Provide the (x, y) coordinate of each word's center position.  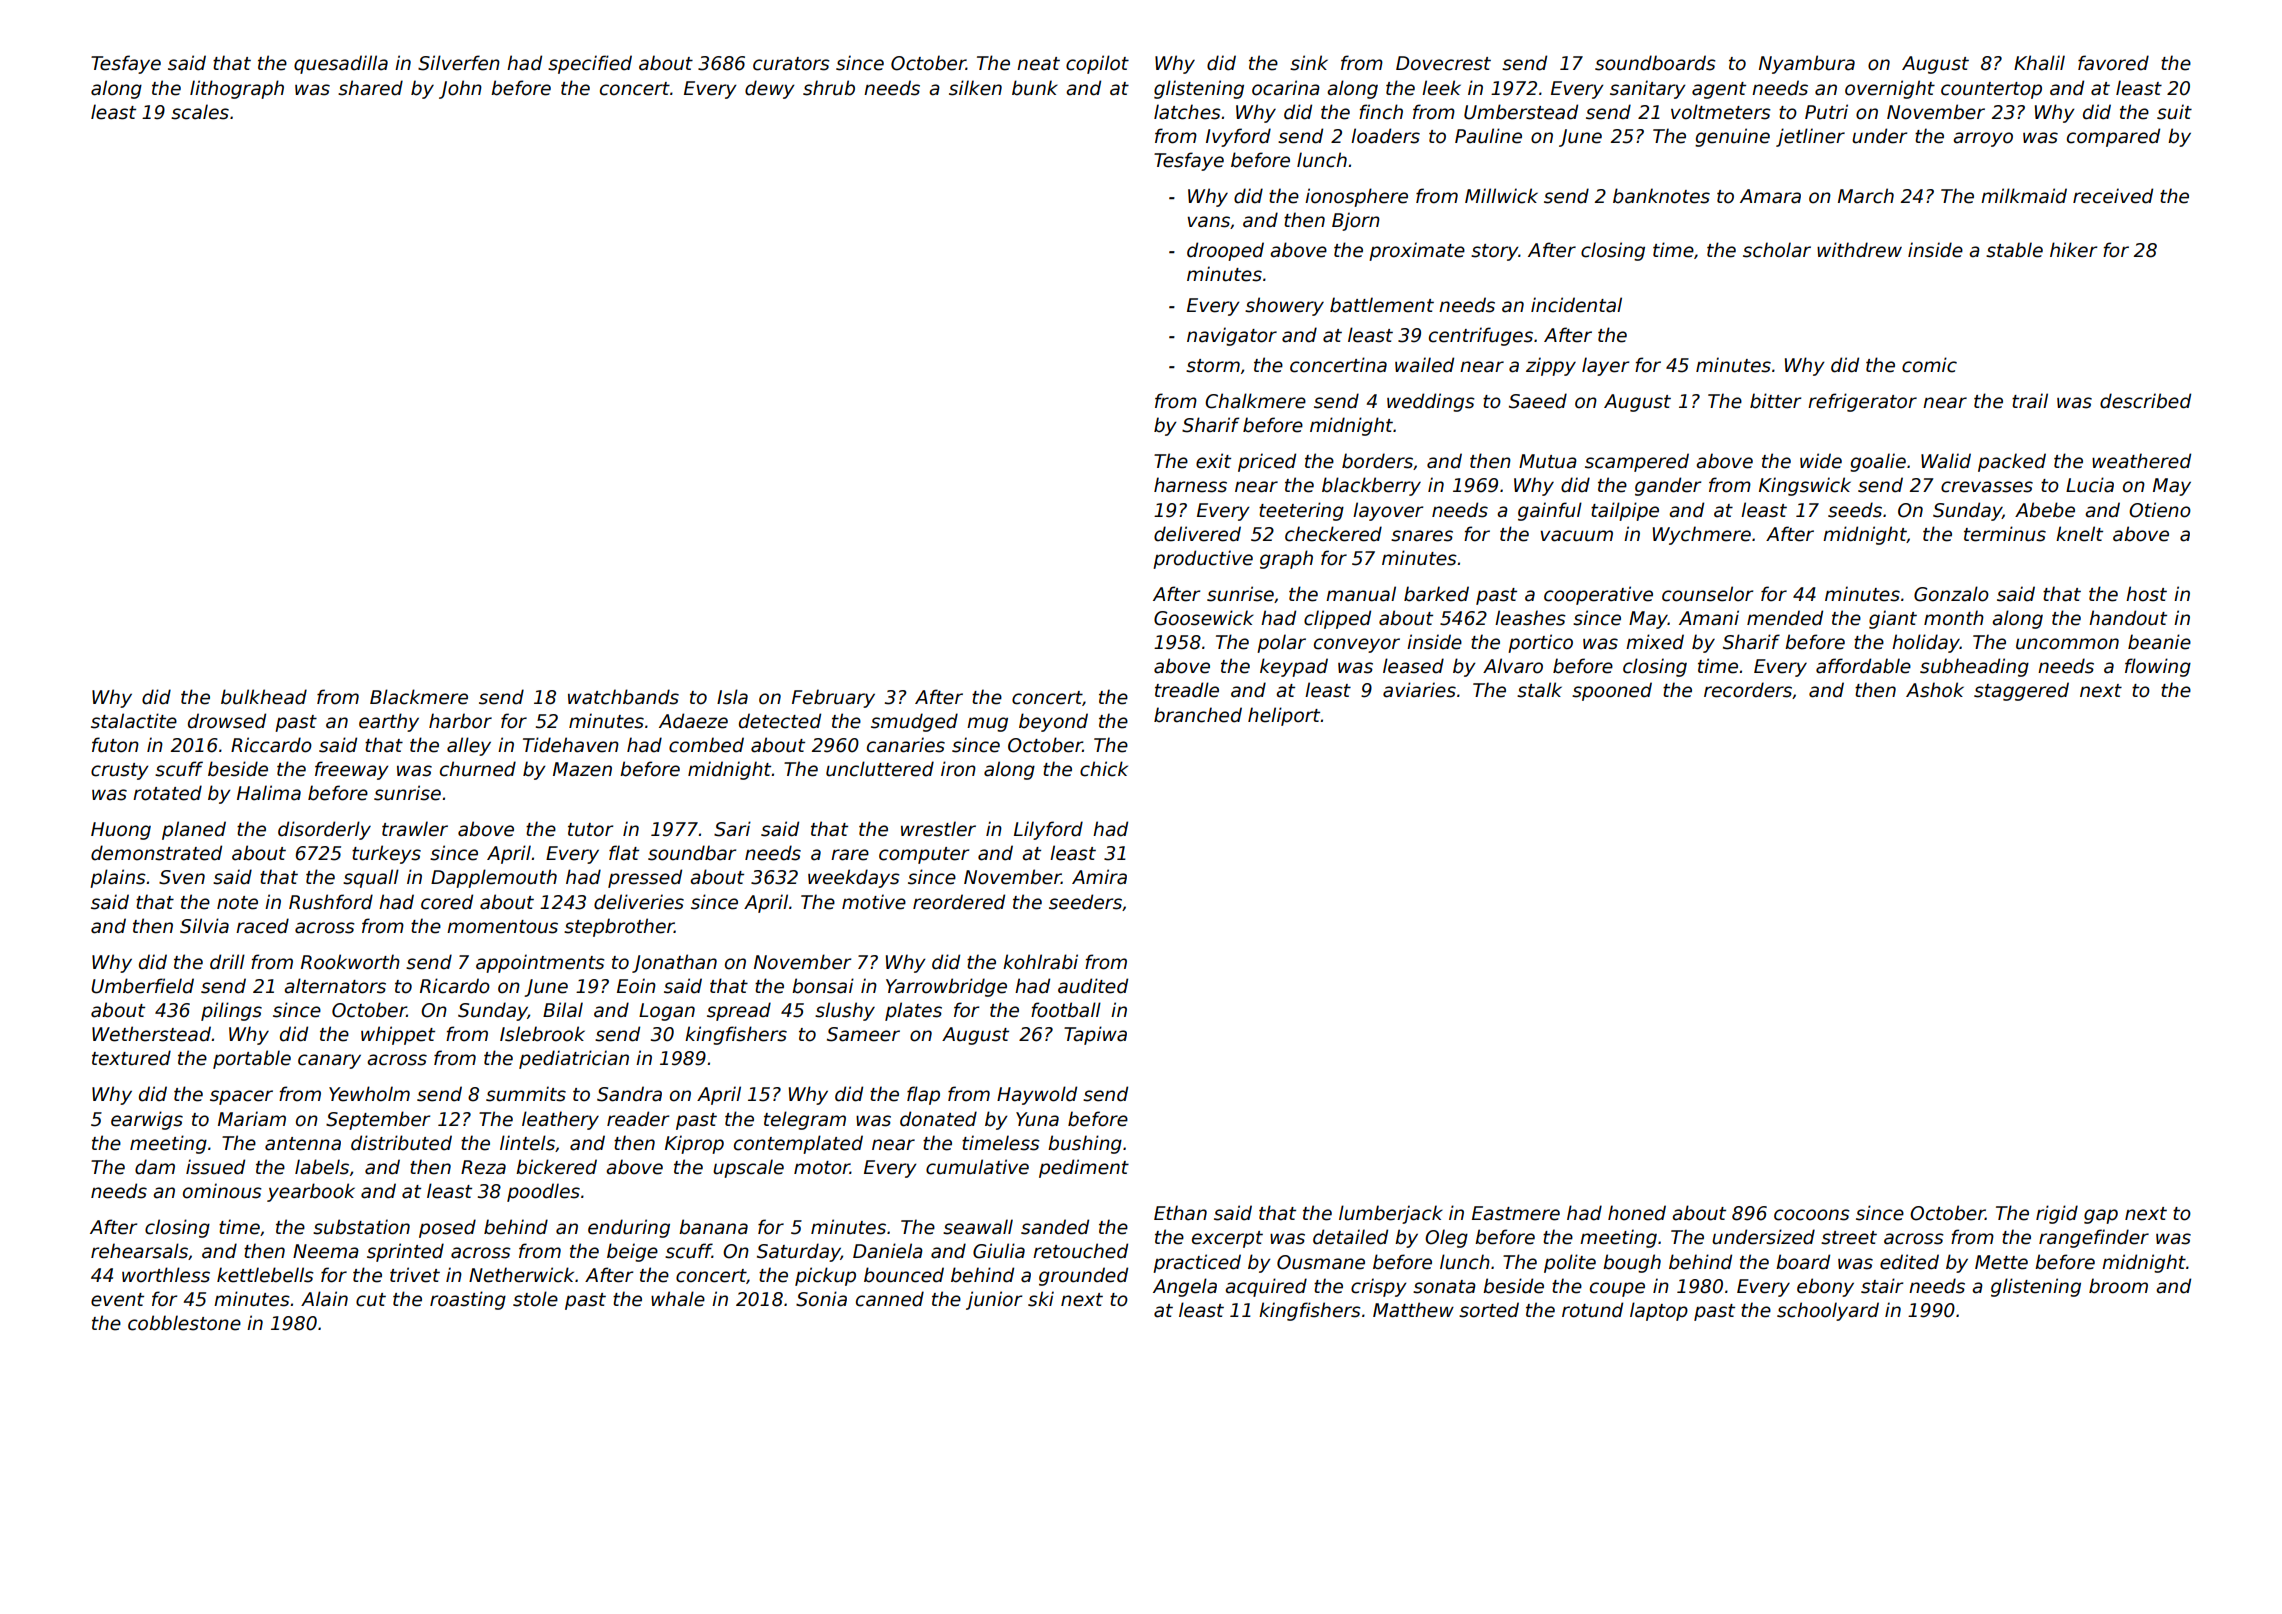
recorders (1748, 690)
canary (329, 1061)
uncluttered (880, 769)
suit (2174, 112)
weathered (2141, 461)
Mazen (582, 769)
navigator (1232, 336)
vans (1208, 222)
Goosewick (1204, 618)
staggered (2021, 691)
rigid (2057, 1214)
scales (200, 112)
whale (678, 1299)
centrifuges (1481, 336)
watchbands (623, 697)
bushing (1085, 1144)
